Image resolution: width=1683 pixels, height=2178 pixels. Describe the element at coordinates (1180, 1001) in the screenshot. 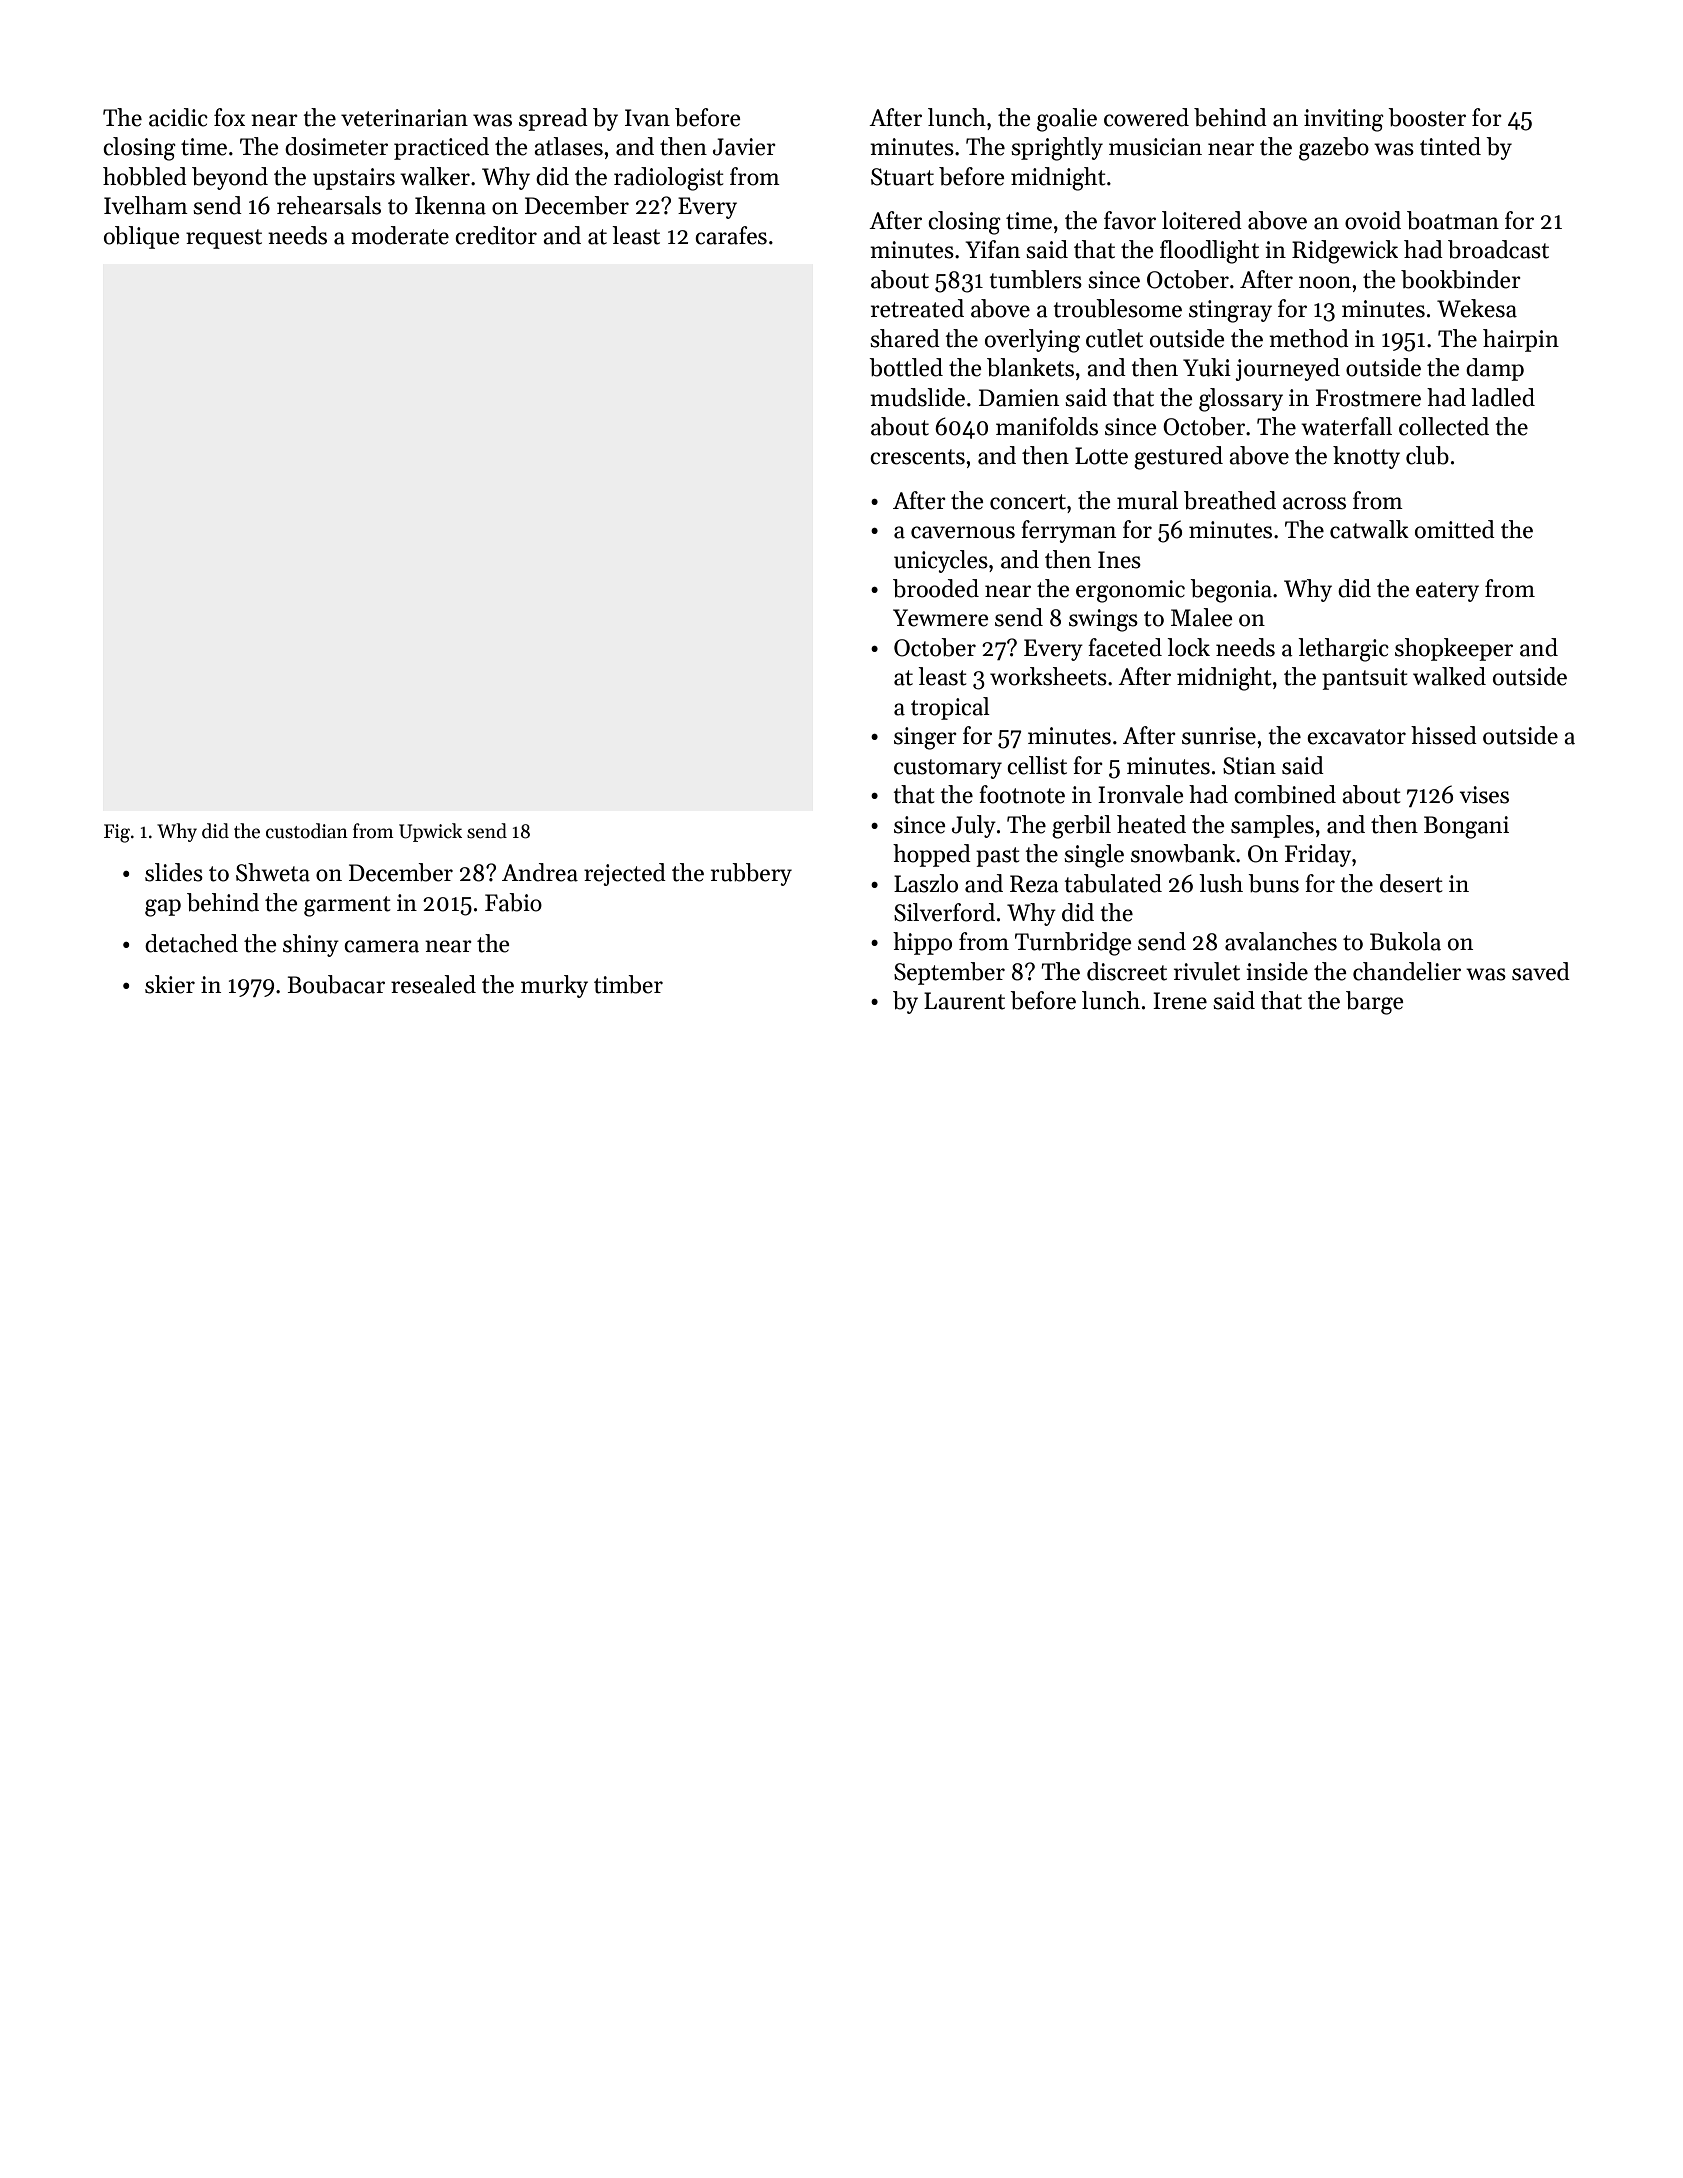

I see `Irene` at that location.
